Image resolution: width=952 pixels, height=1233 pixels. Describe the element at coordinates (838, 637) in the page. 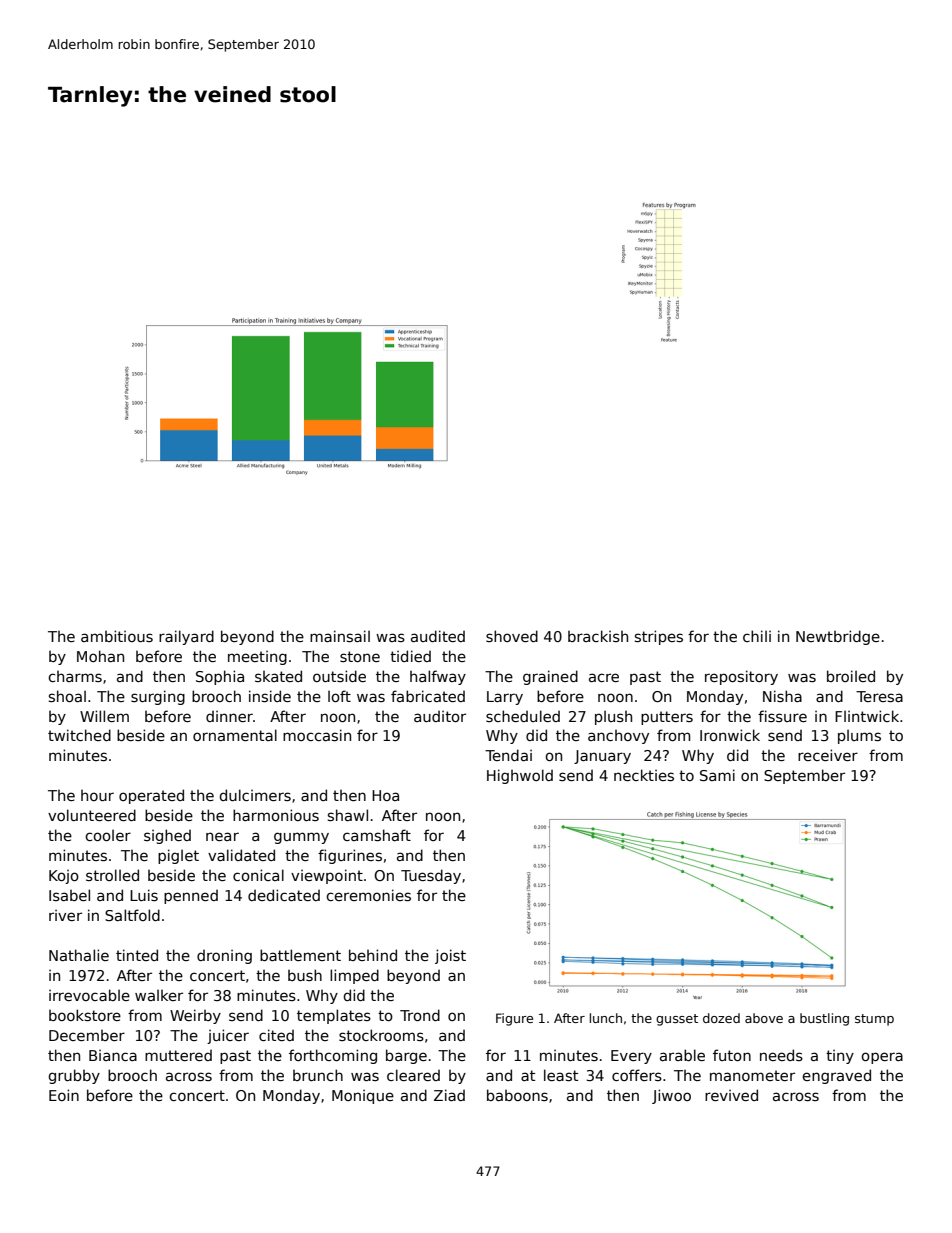

I see `Newtbridge` at that location.
